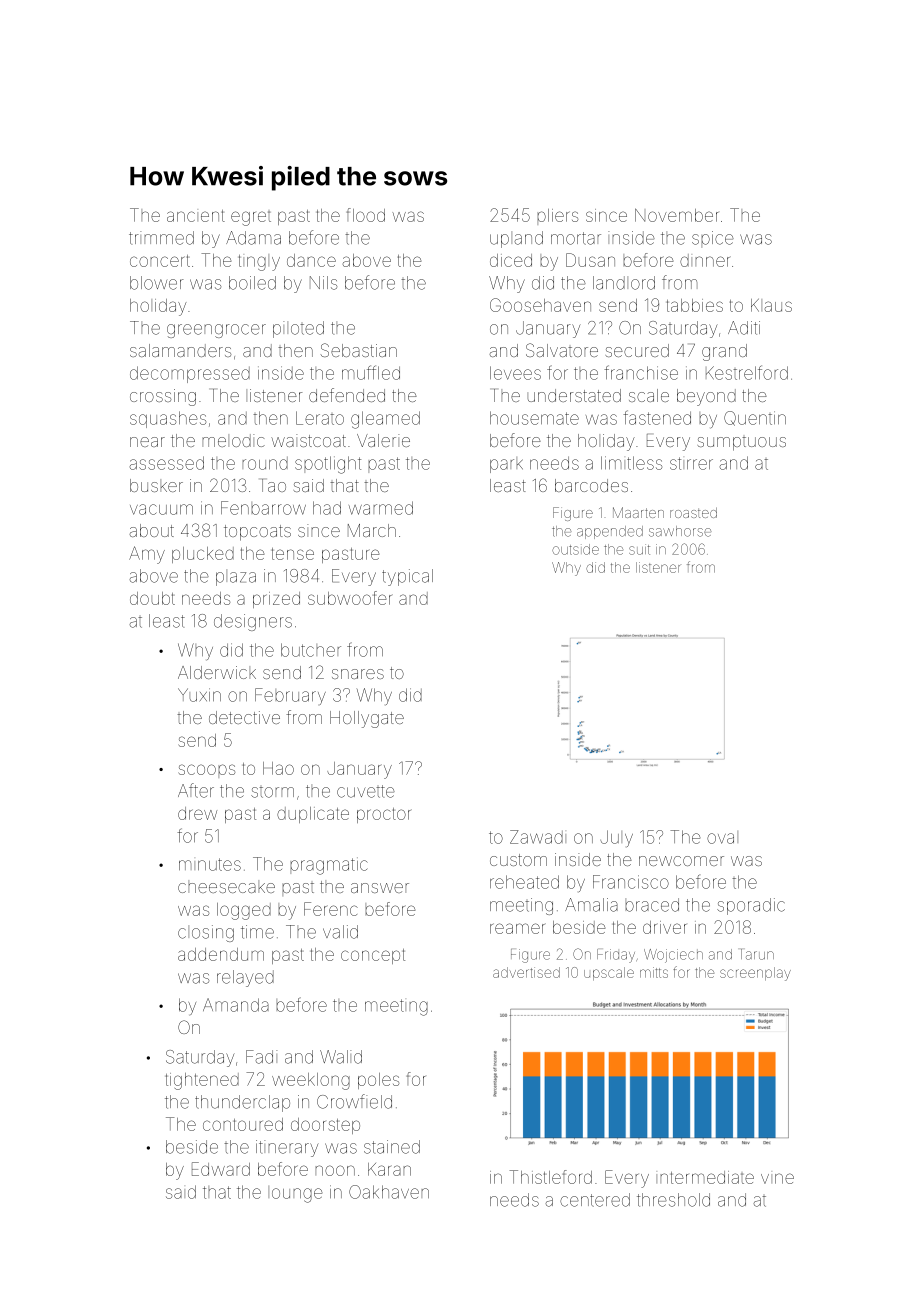 The width and height of the screenshot is (924, 1311). What do you see at coordinates (691, 463) in the screenshot?
I see `stirrer` at bounding box center [691, 463].
